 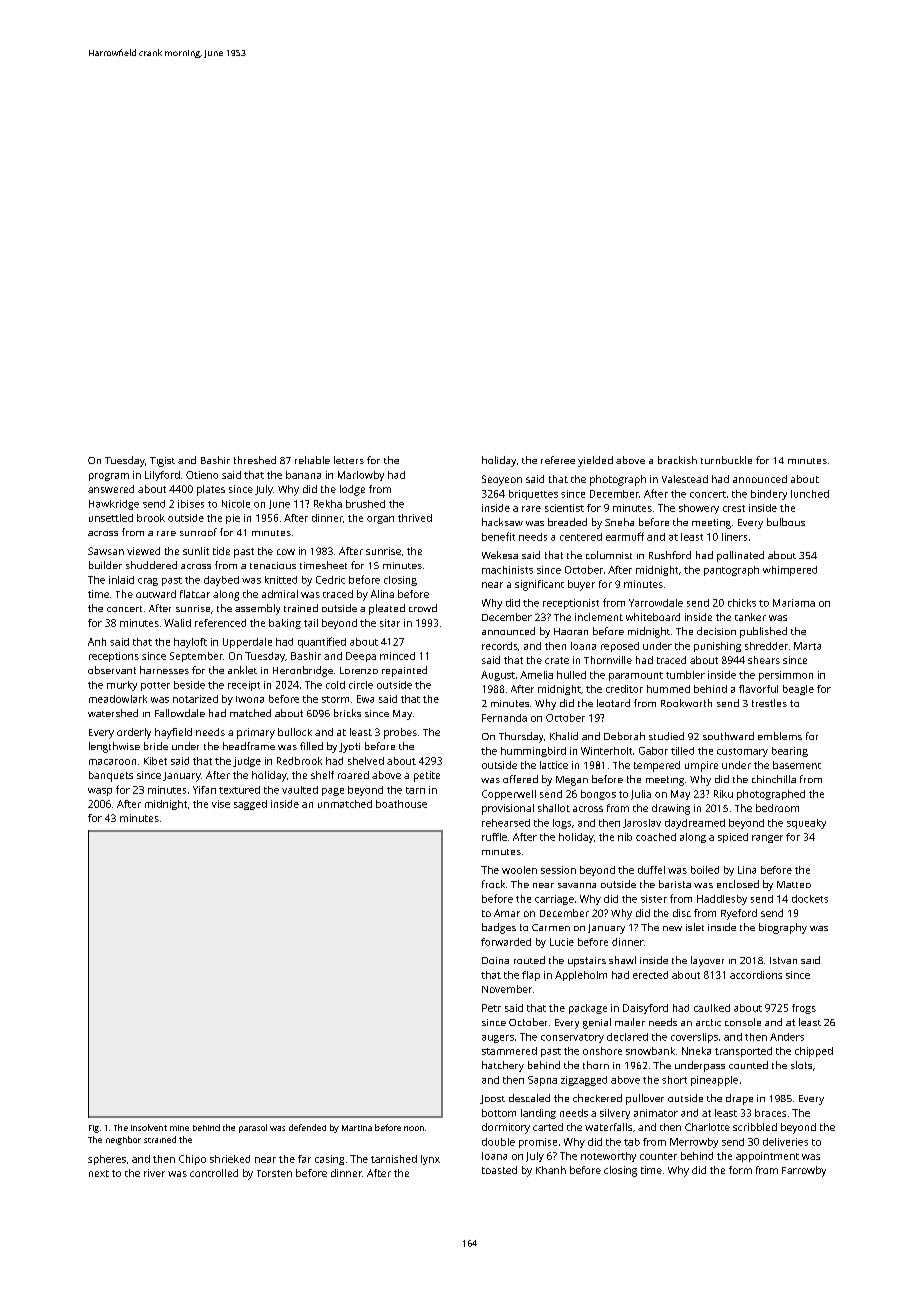 What do you see at coordinates (677, 460) in the document?
I see `brackish` at bounding box center [677, 460].
